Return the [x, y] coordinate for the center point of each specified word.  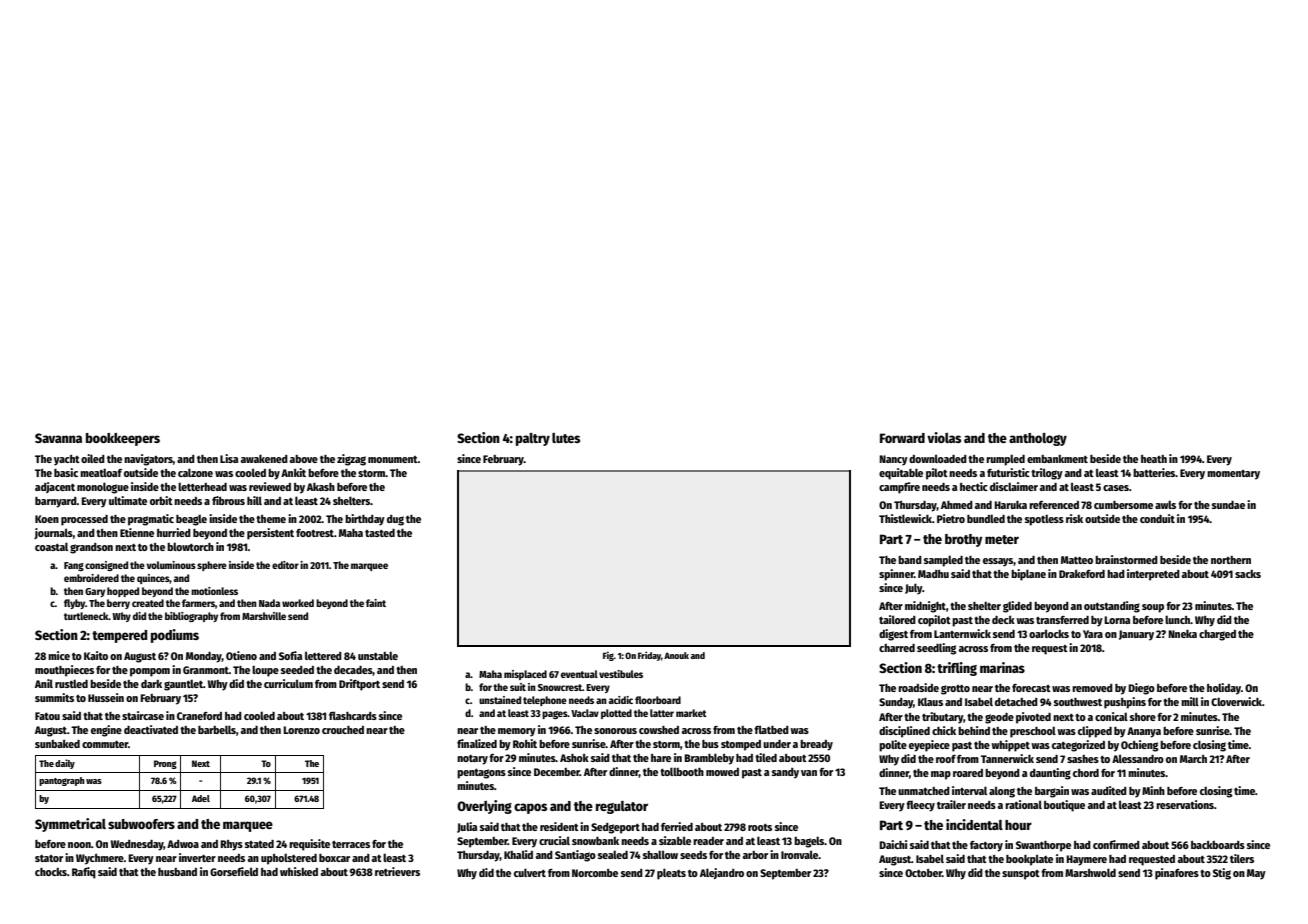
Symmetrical [70, 825]
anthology [1038, 439]
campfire [899, 488]
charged [1217, 635]
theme [271, 519]
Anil [44, 683]
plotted [616, 714]
